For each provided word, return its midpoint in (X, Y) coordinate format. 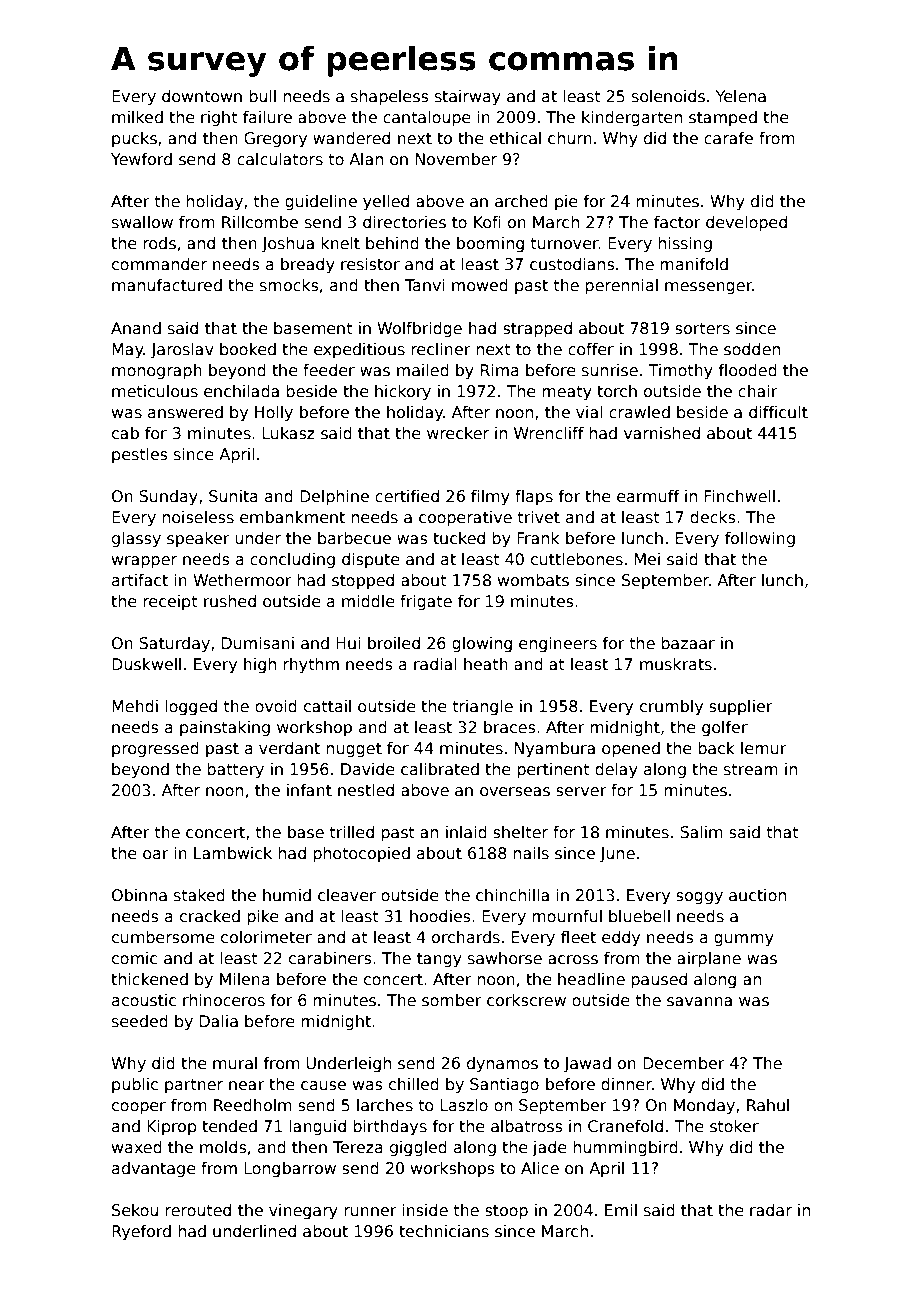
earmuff (648, 496)
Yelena (741, 96)
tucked (459, 538)
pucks (134, 139)
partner (194, 1086)
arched (521, 201)
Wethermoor (242, 580)
